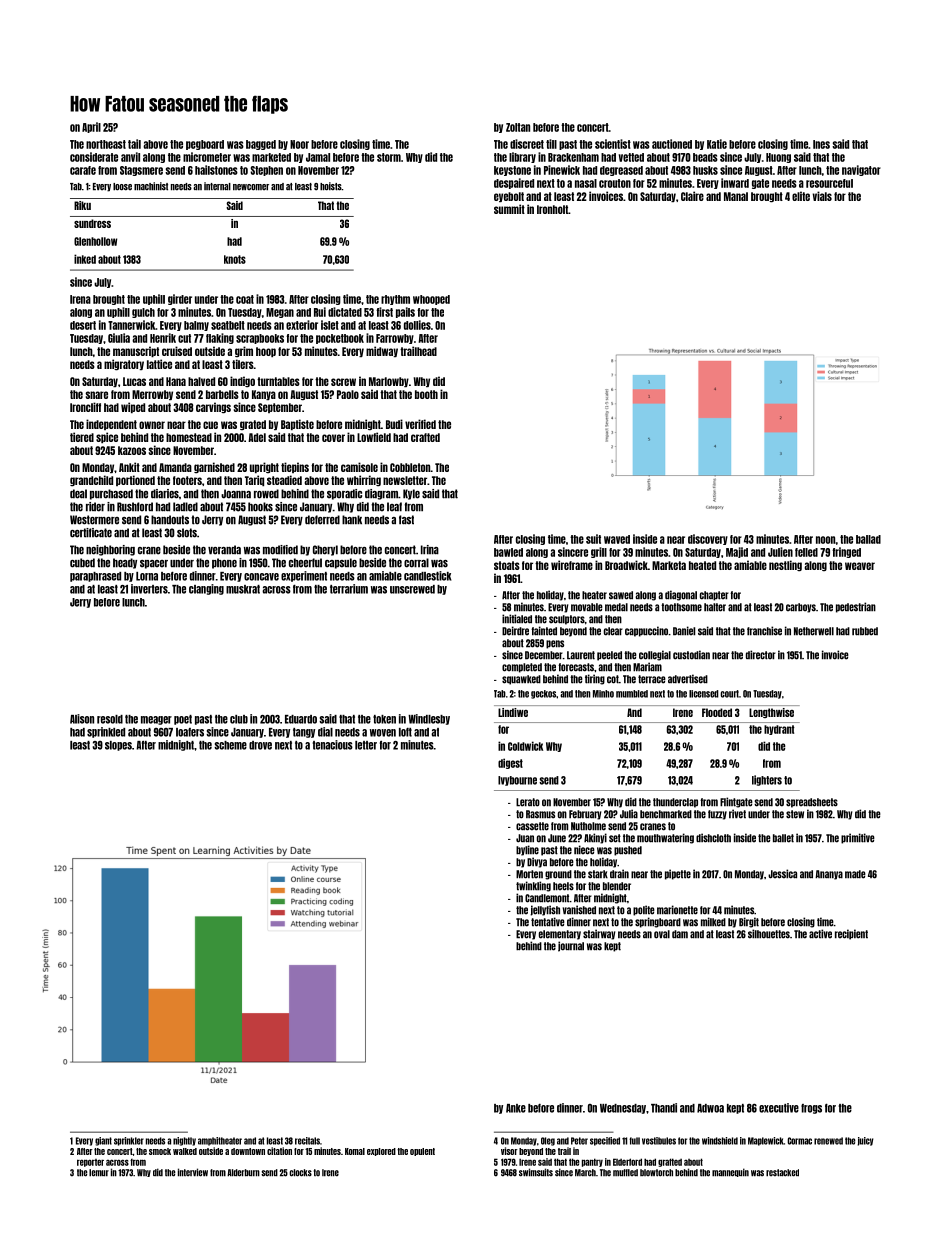  What do you see at coordinates (533, 886) in the page?
I see `twinkling` at bounding box center [533, 886].
